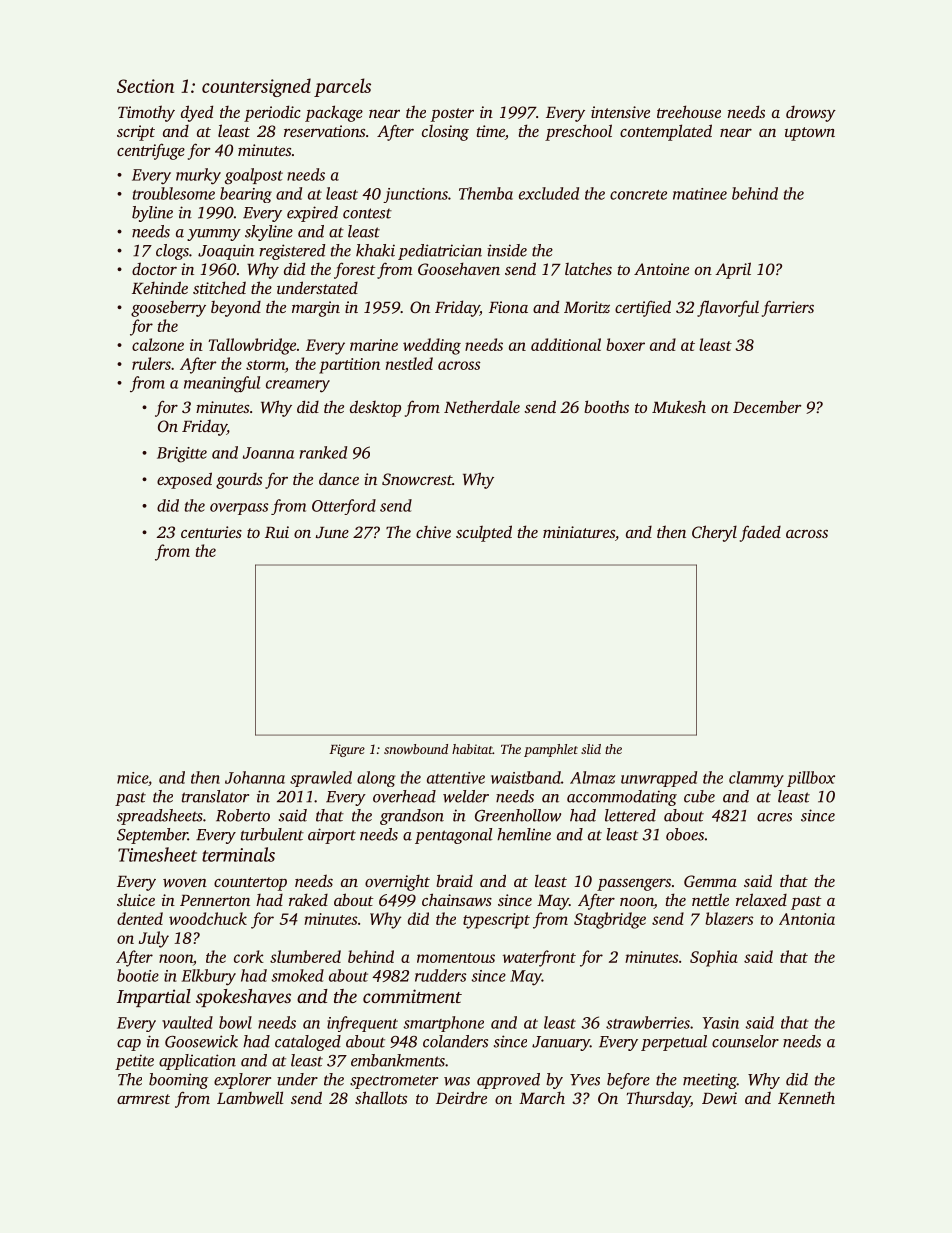  What do you see at coordinates (432, 346) in the image?
I see `wedding` at bounding box center [432, 346].
